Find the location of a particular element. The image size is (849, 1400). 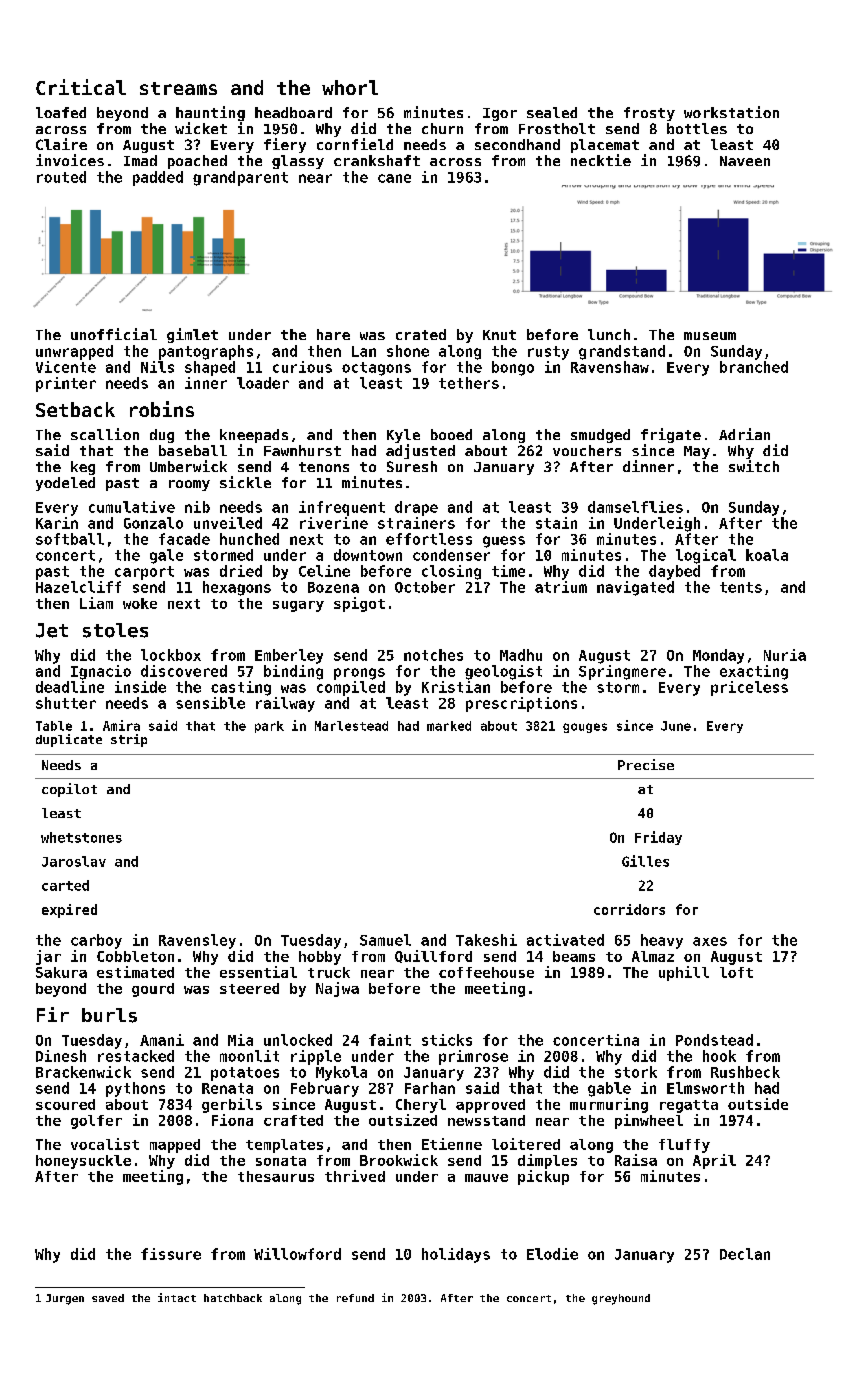

Declan is located at coordinates (745, 1254).
